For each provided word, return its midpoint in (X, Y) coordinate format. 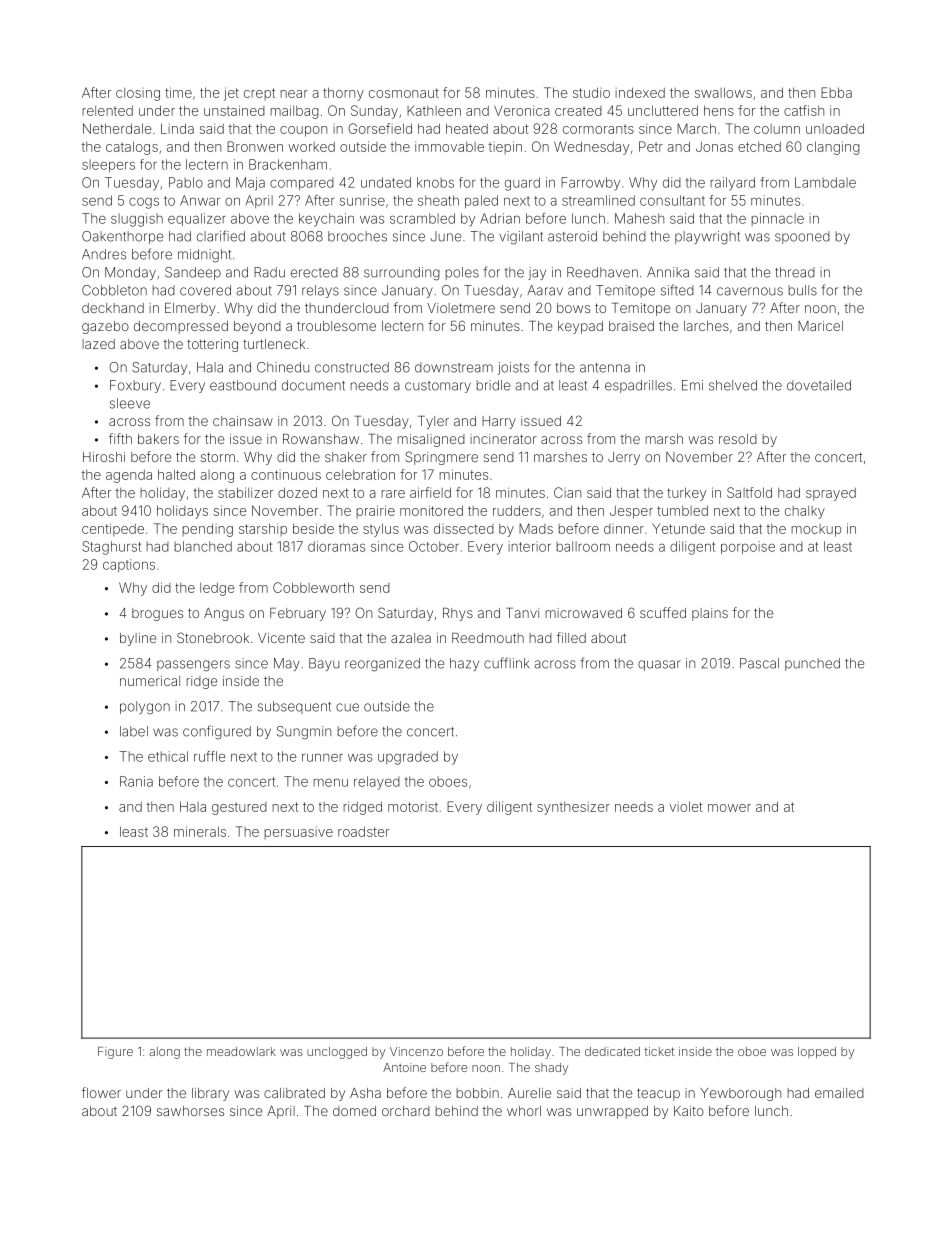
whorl (524, 1111)
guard (522, 184)
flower (101, 1092)
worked (311, 147)
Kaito (689, 1111)
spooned (802, 237)
